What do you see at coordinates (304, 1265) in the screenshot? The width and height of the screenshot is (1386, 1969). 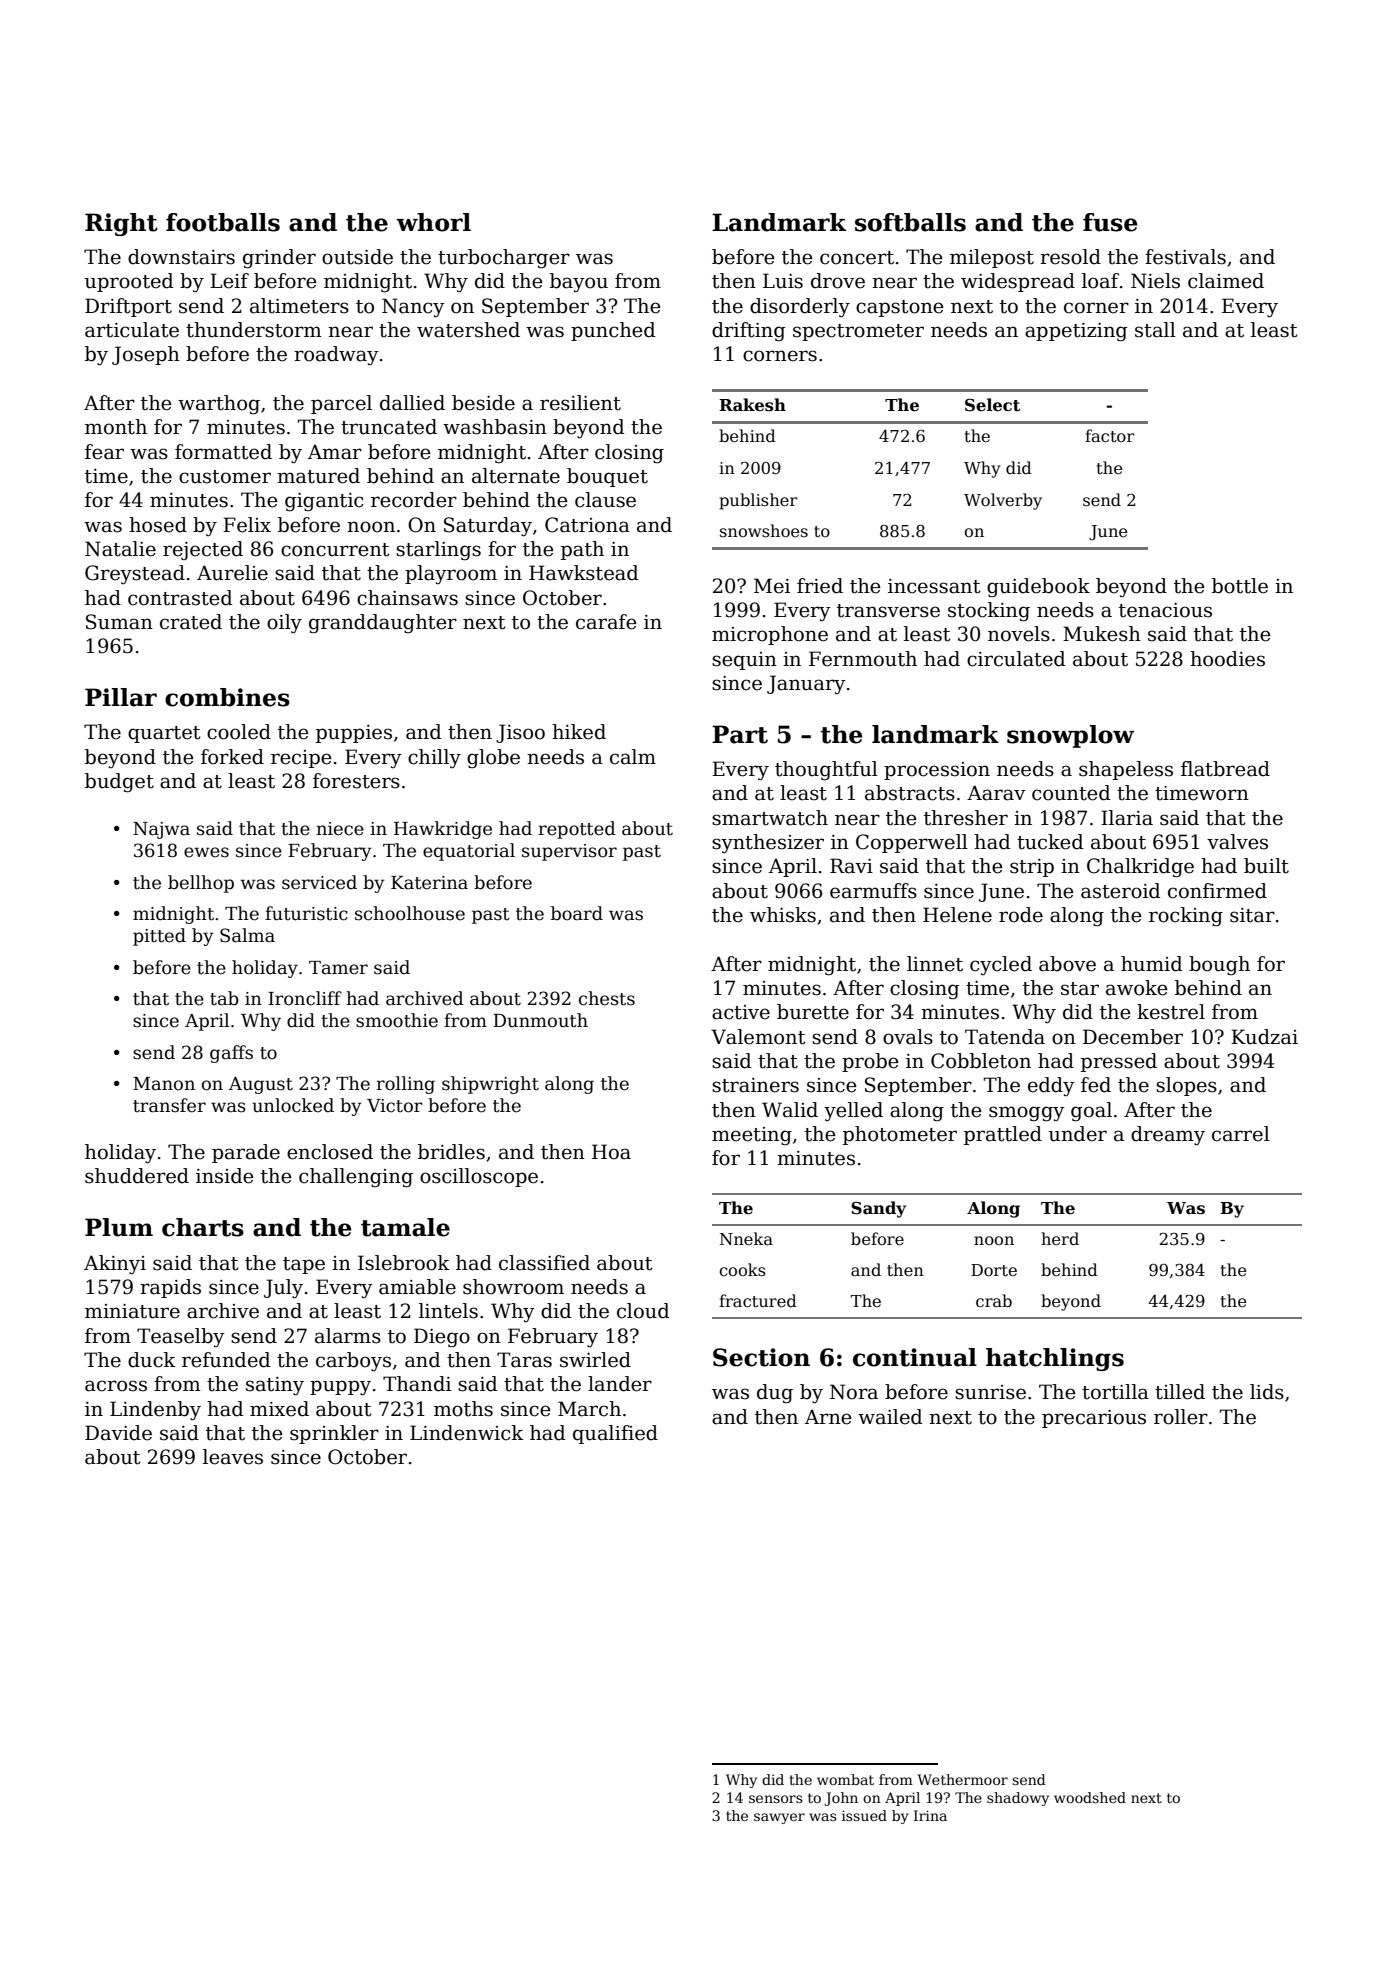 I see `tape` at bounding box center [304, 1265].
